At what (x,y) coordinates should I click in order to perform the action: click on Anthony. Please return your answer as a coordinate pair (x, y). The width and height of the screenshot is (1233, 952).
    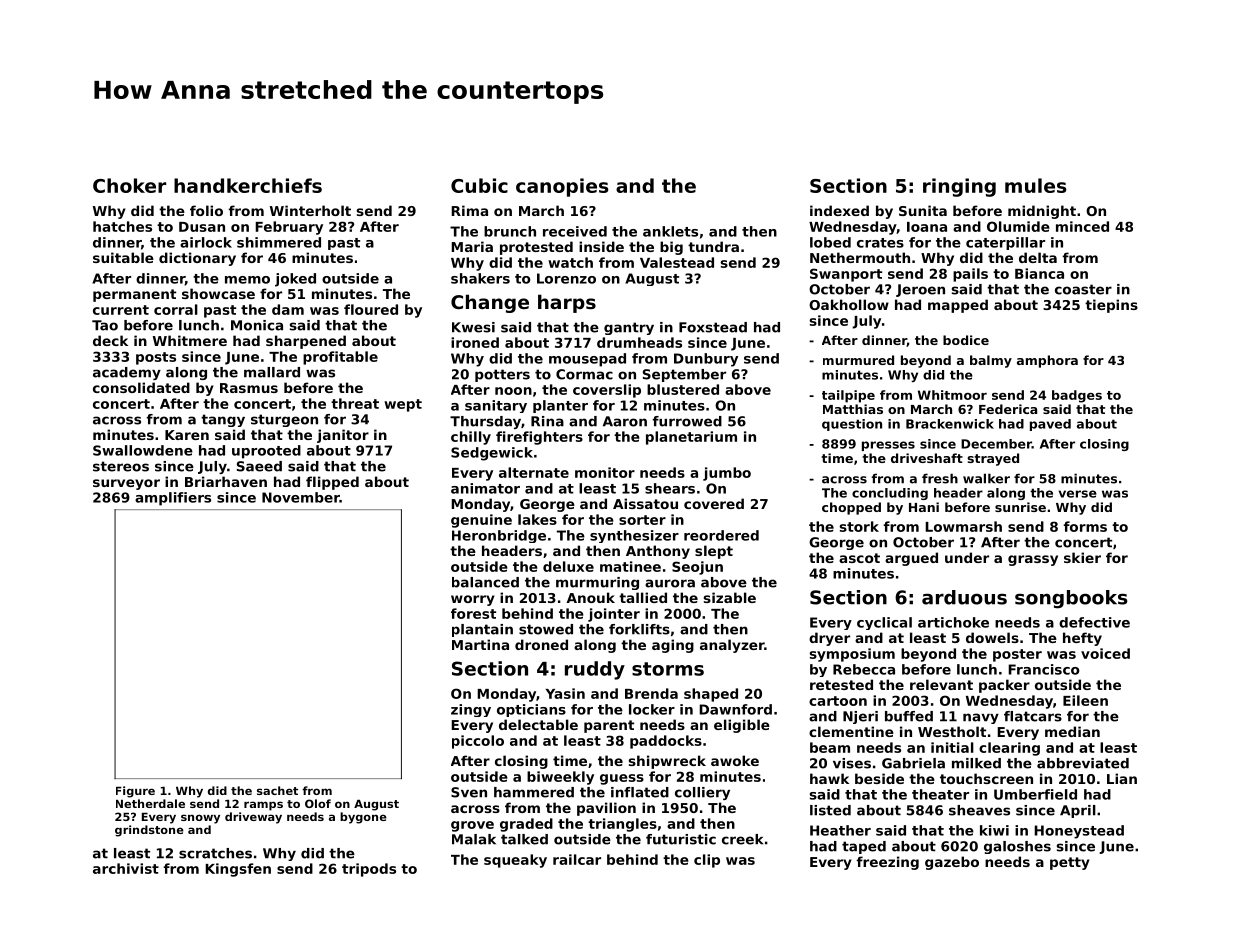
    Looking at the image, I should click on (658, 552).
